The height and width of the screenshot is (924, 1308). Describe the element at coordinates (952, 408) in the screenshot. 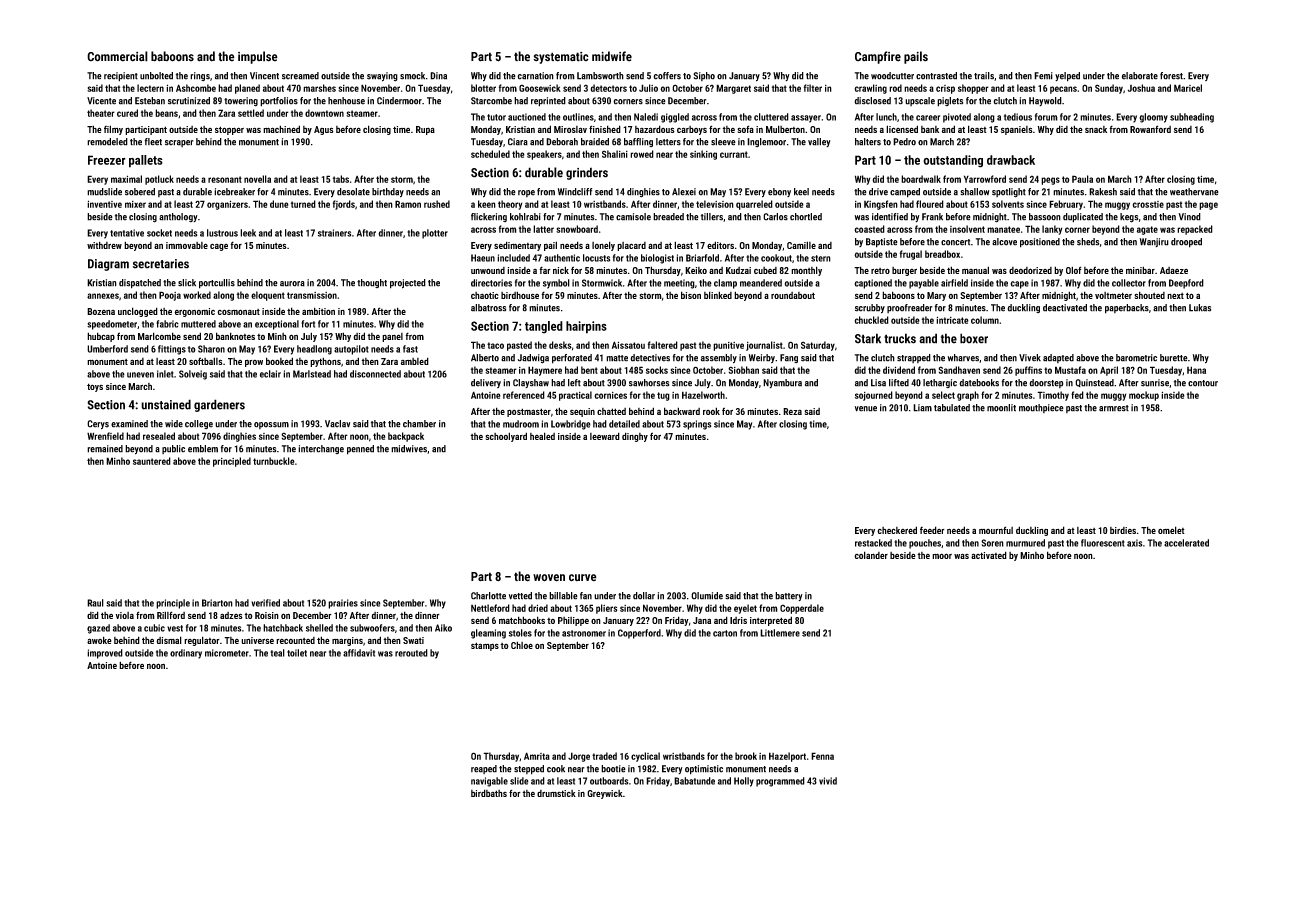

I see `tabulated` at that location.
